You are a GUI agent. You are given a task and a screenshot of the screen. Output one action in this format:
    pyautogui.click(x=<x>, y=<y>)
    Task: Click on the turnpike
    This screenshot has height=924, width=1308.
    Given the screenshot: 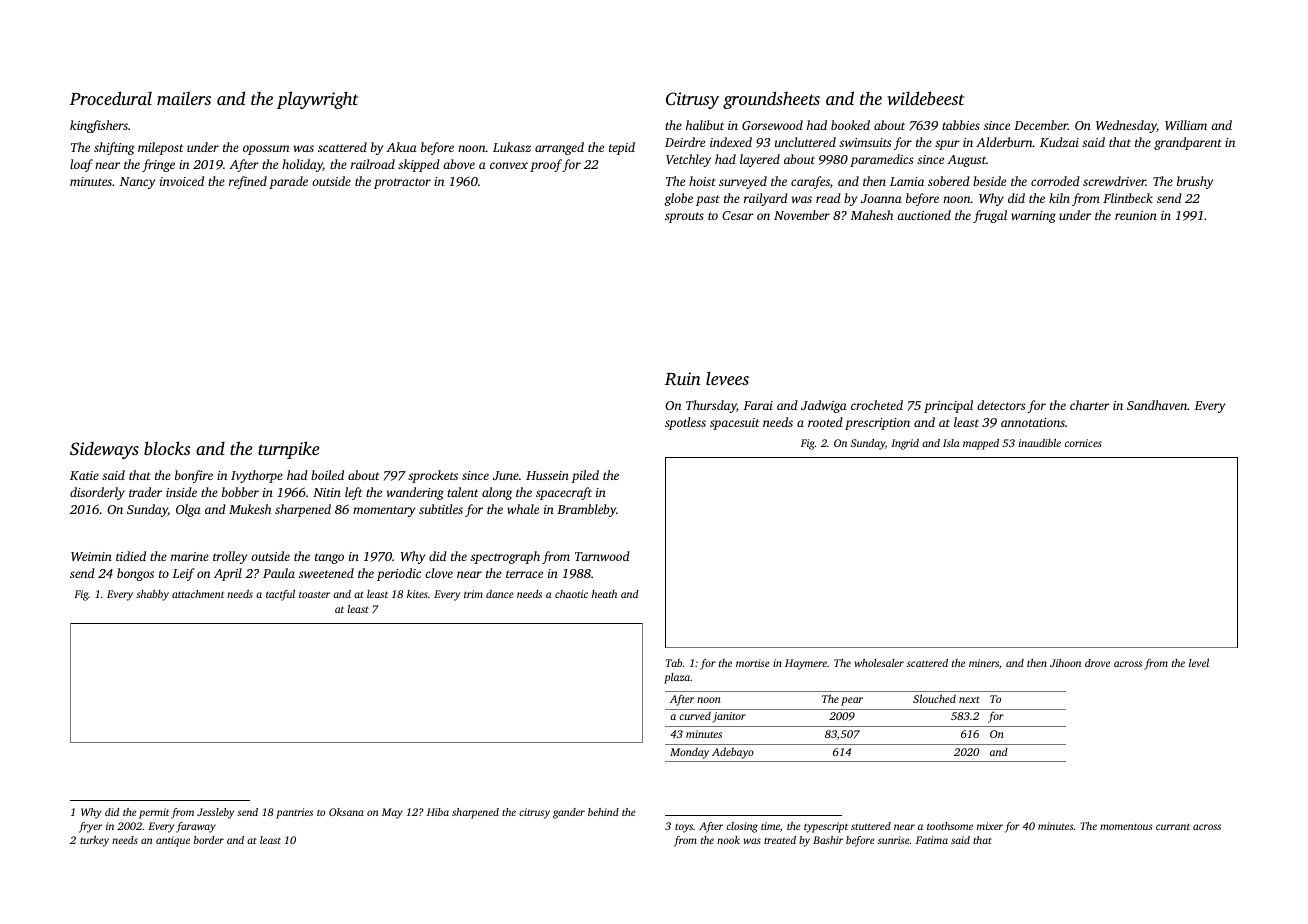 What is the action you would take?
    pyautogui.click(x=288, y=450)
